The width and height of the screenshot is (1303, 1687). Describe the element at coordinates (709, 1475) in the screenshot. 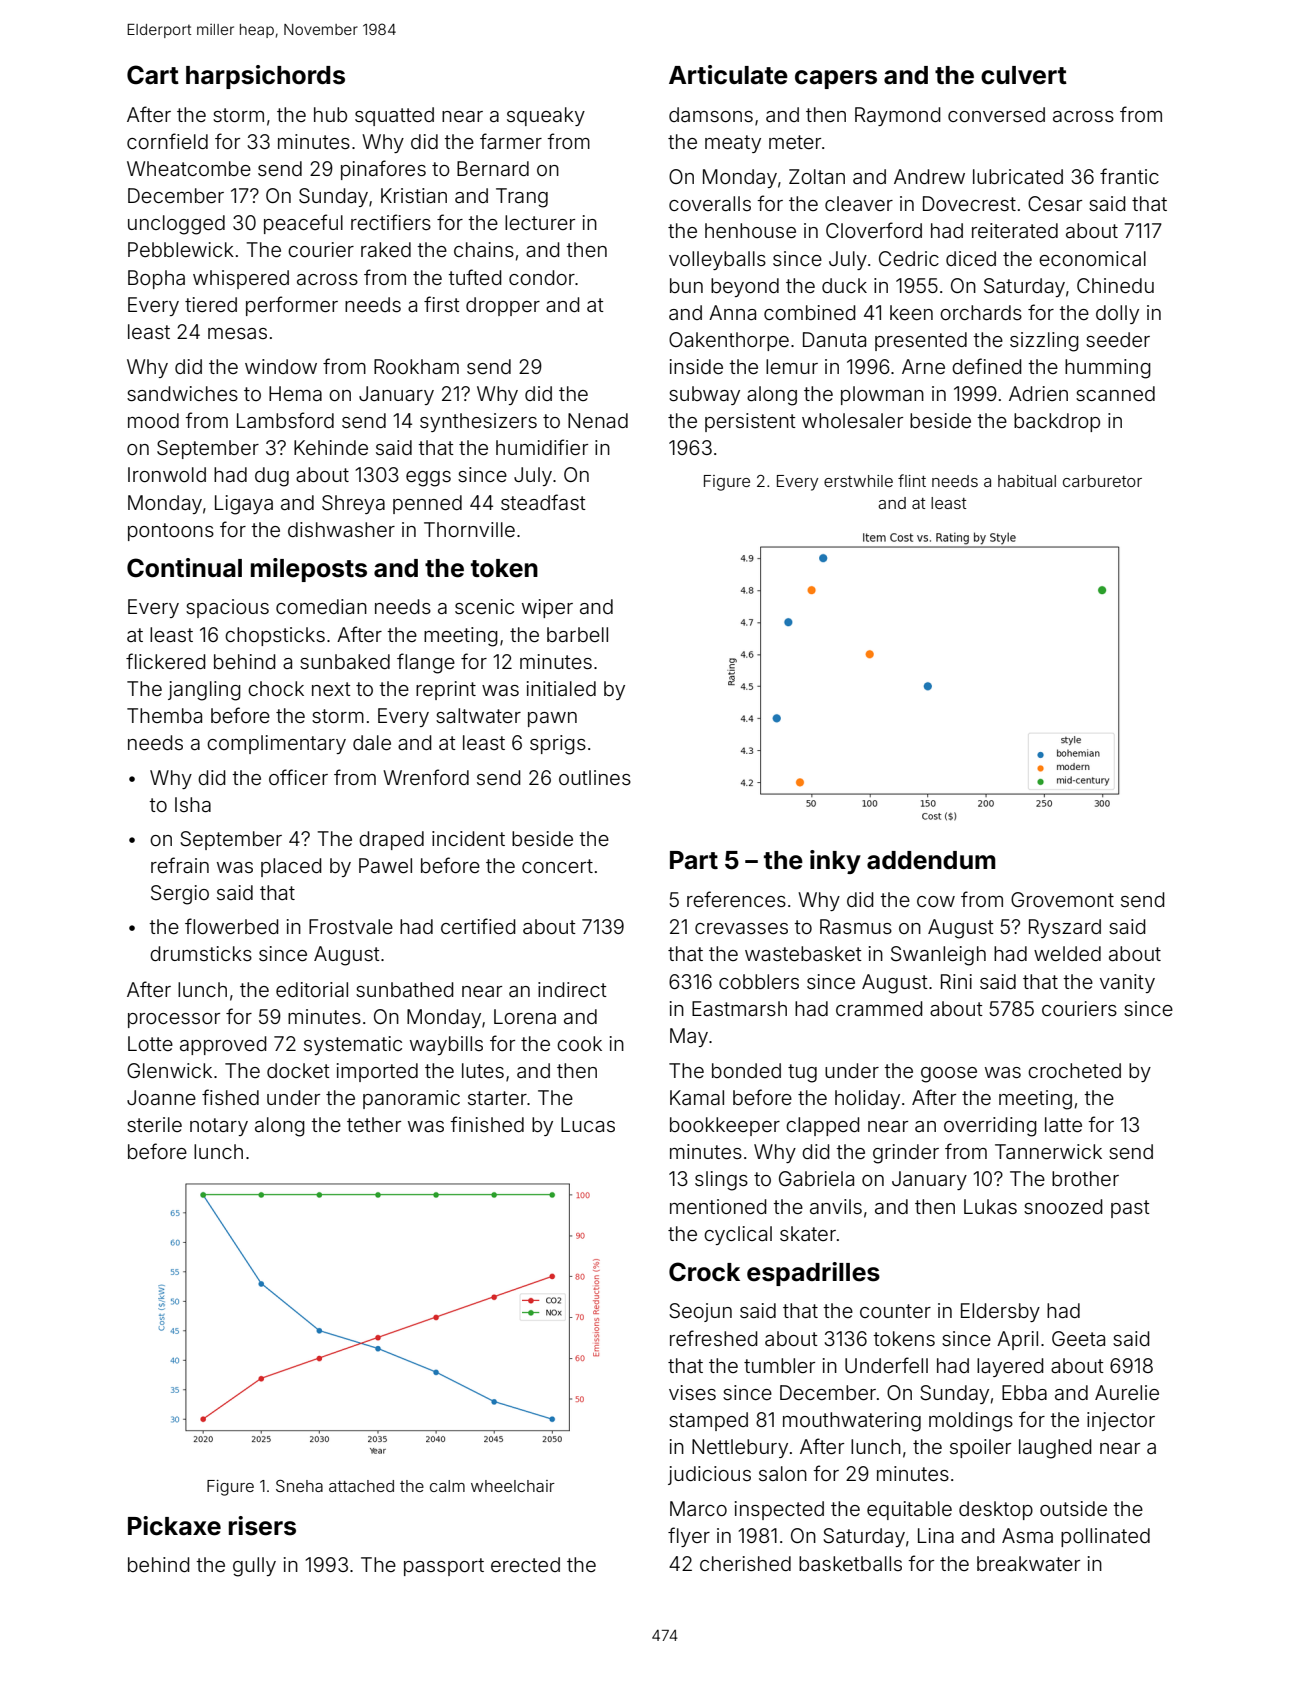

I see `judicious` at that location.
